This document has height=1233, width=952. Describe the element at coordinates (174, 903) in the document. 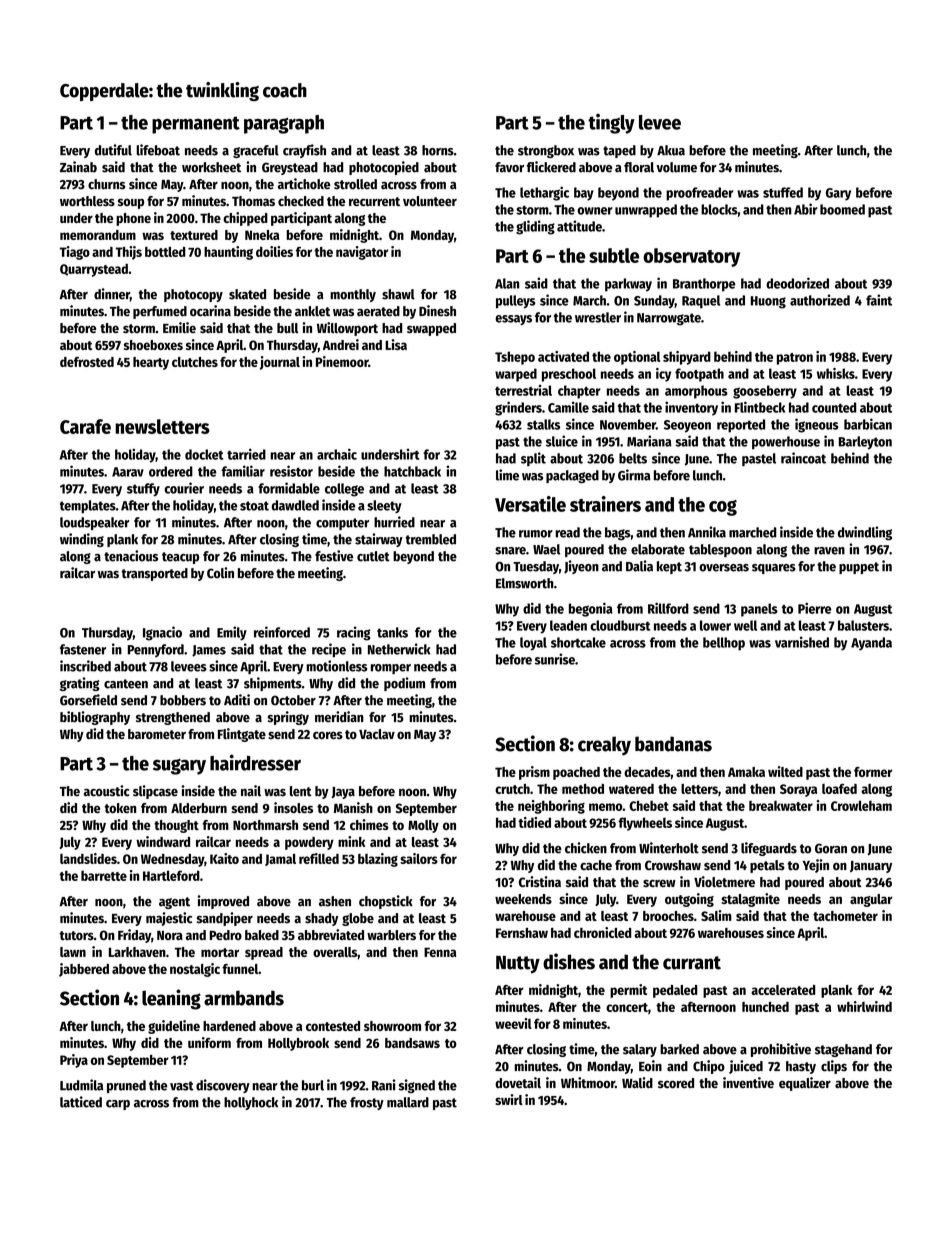

I see `agent` at that location.
